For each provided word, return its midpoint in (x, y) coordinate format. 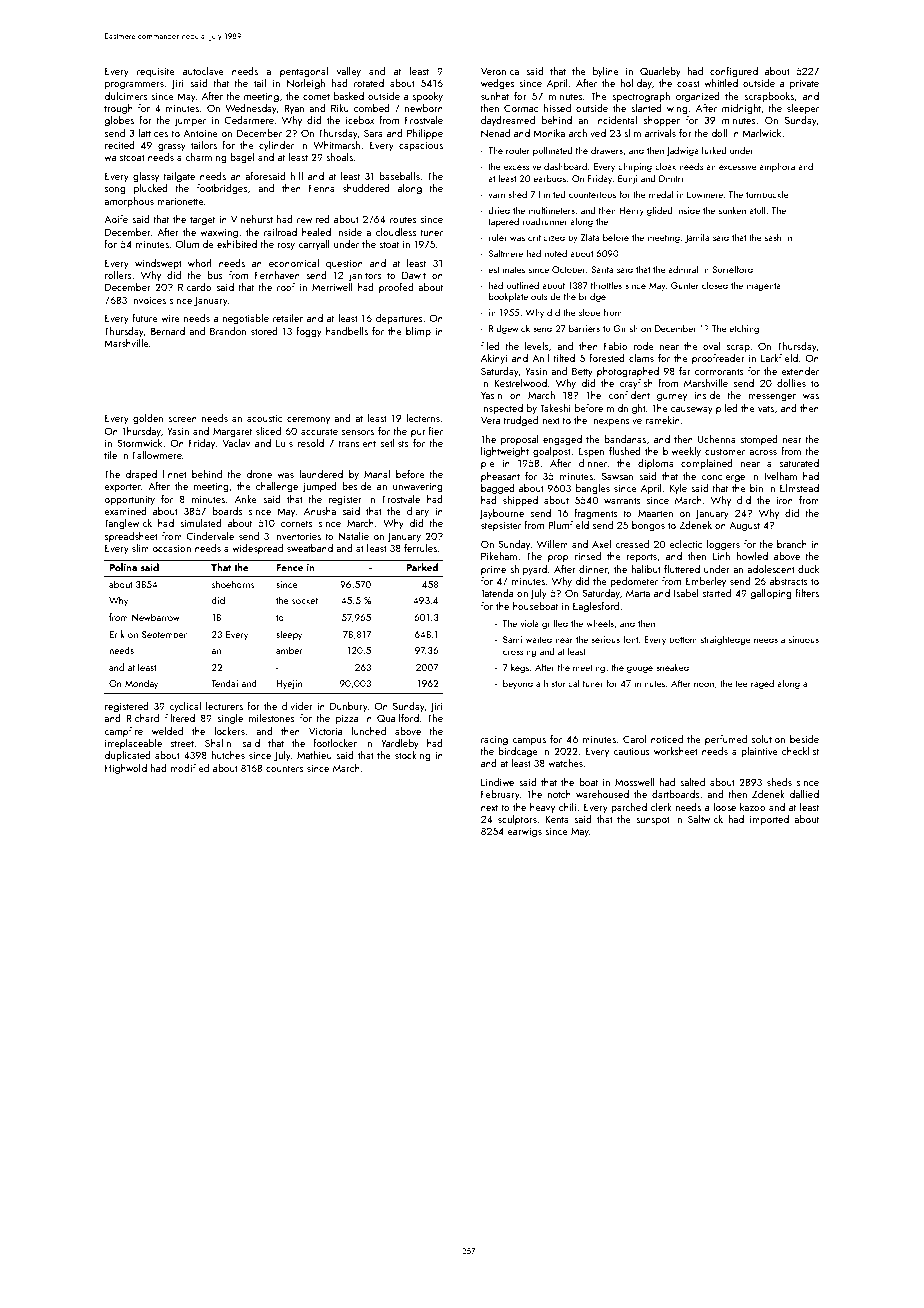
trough (118, 109)
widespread (257, 549)
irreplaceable (133, 744)
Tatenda (497, 593)
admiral (683, 269)
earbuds (549, 178)
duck (808, 569)
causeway (692, 410)
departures (399, 319)
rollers (118, 275)
